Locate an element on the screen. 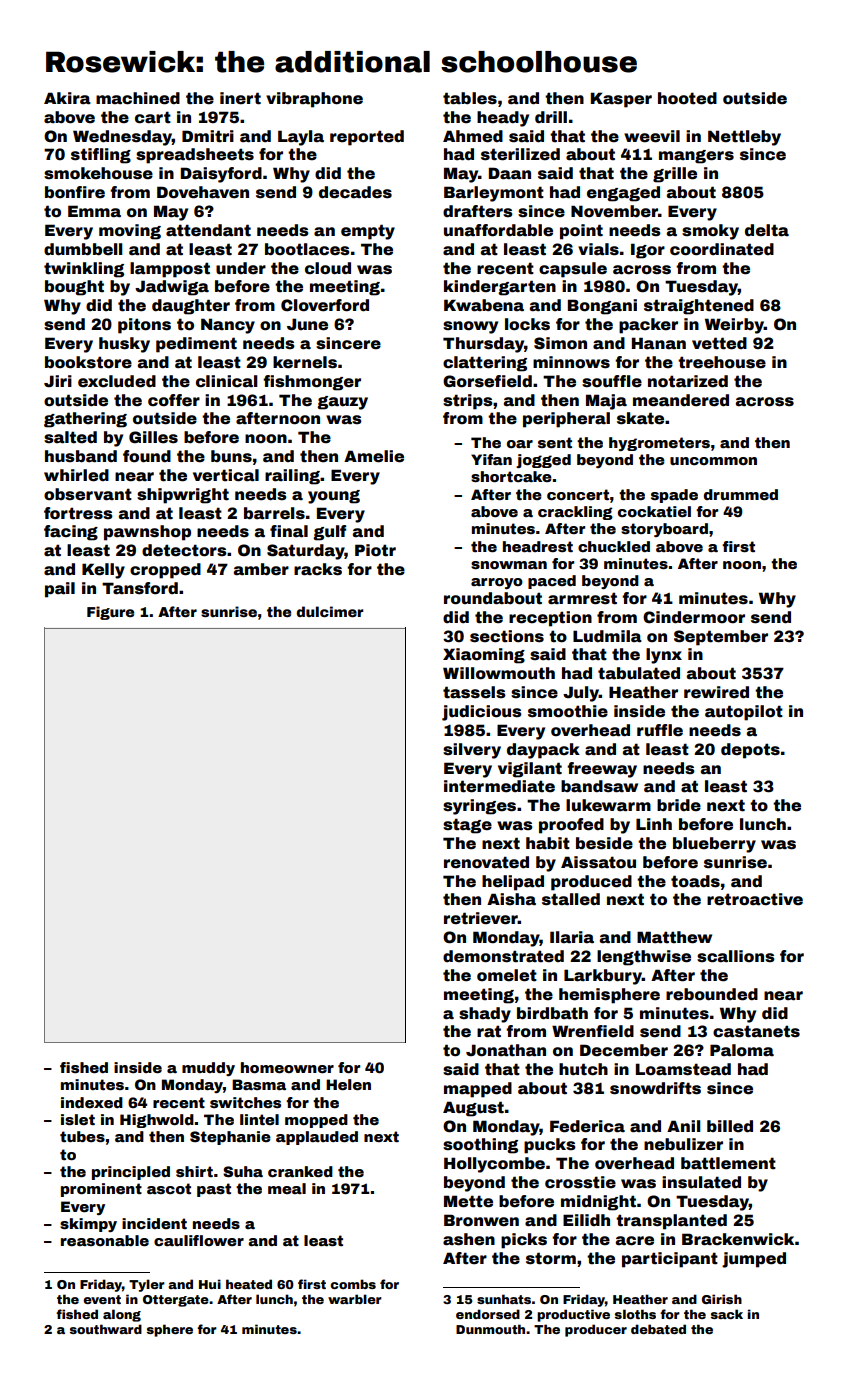 This screenshot has width=849, height=1400. Weirby is located at coordinates (734, 326).
